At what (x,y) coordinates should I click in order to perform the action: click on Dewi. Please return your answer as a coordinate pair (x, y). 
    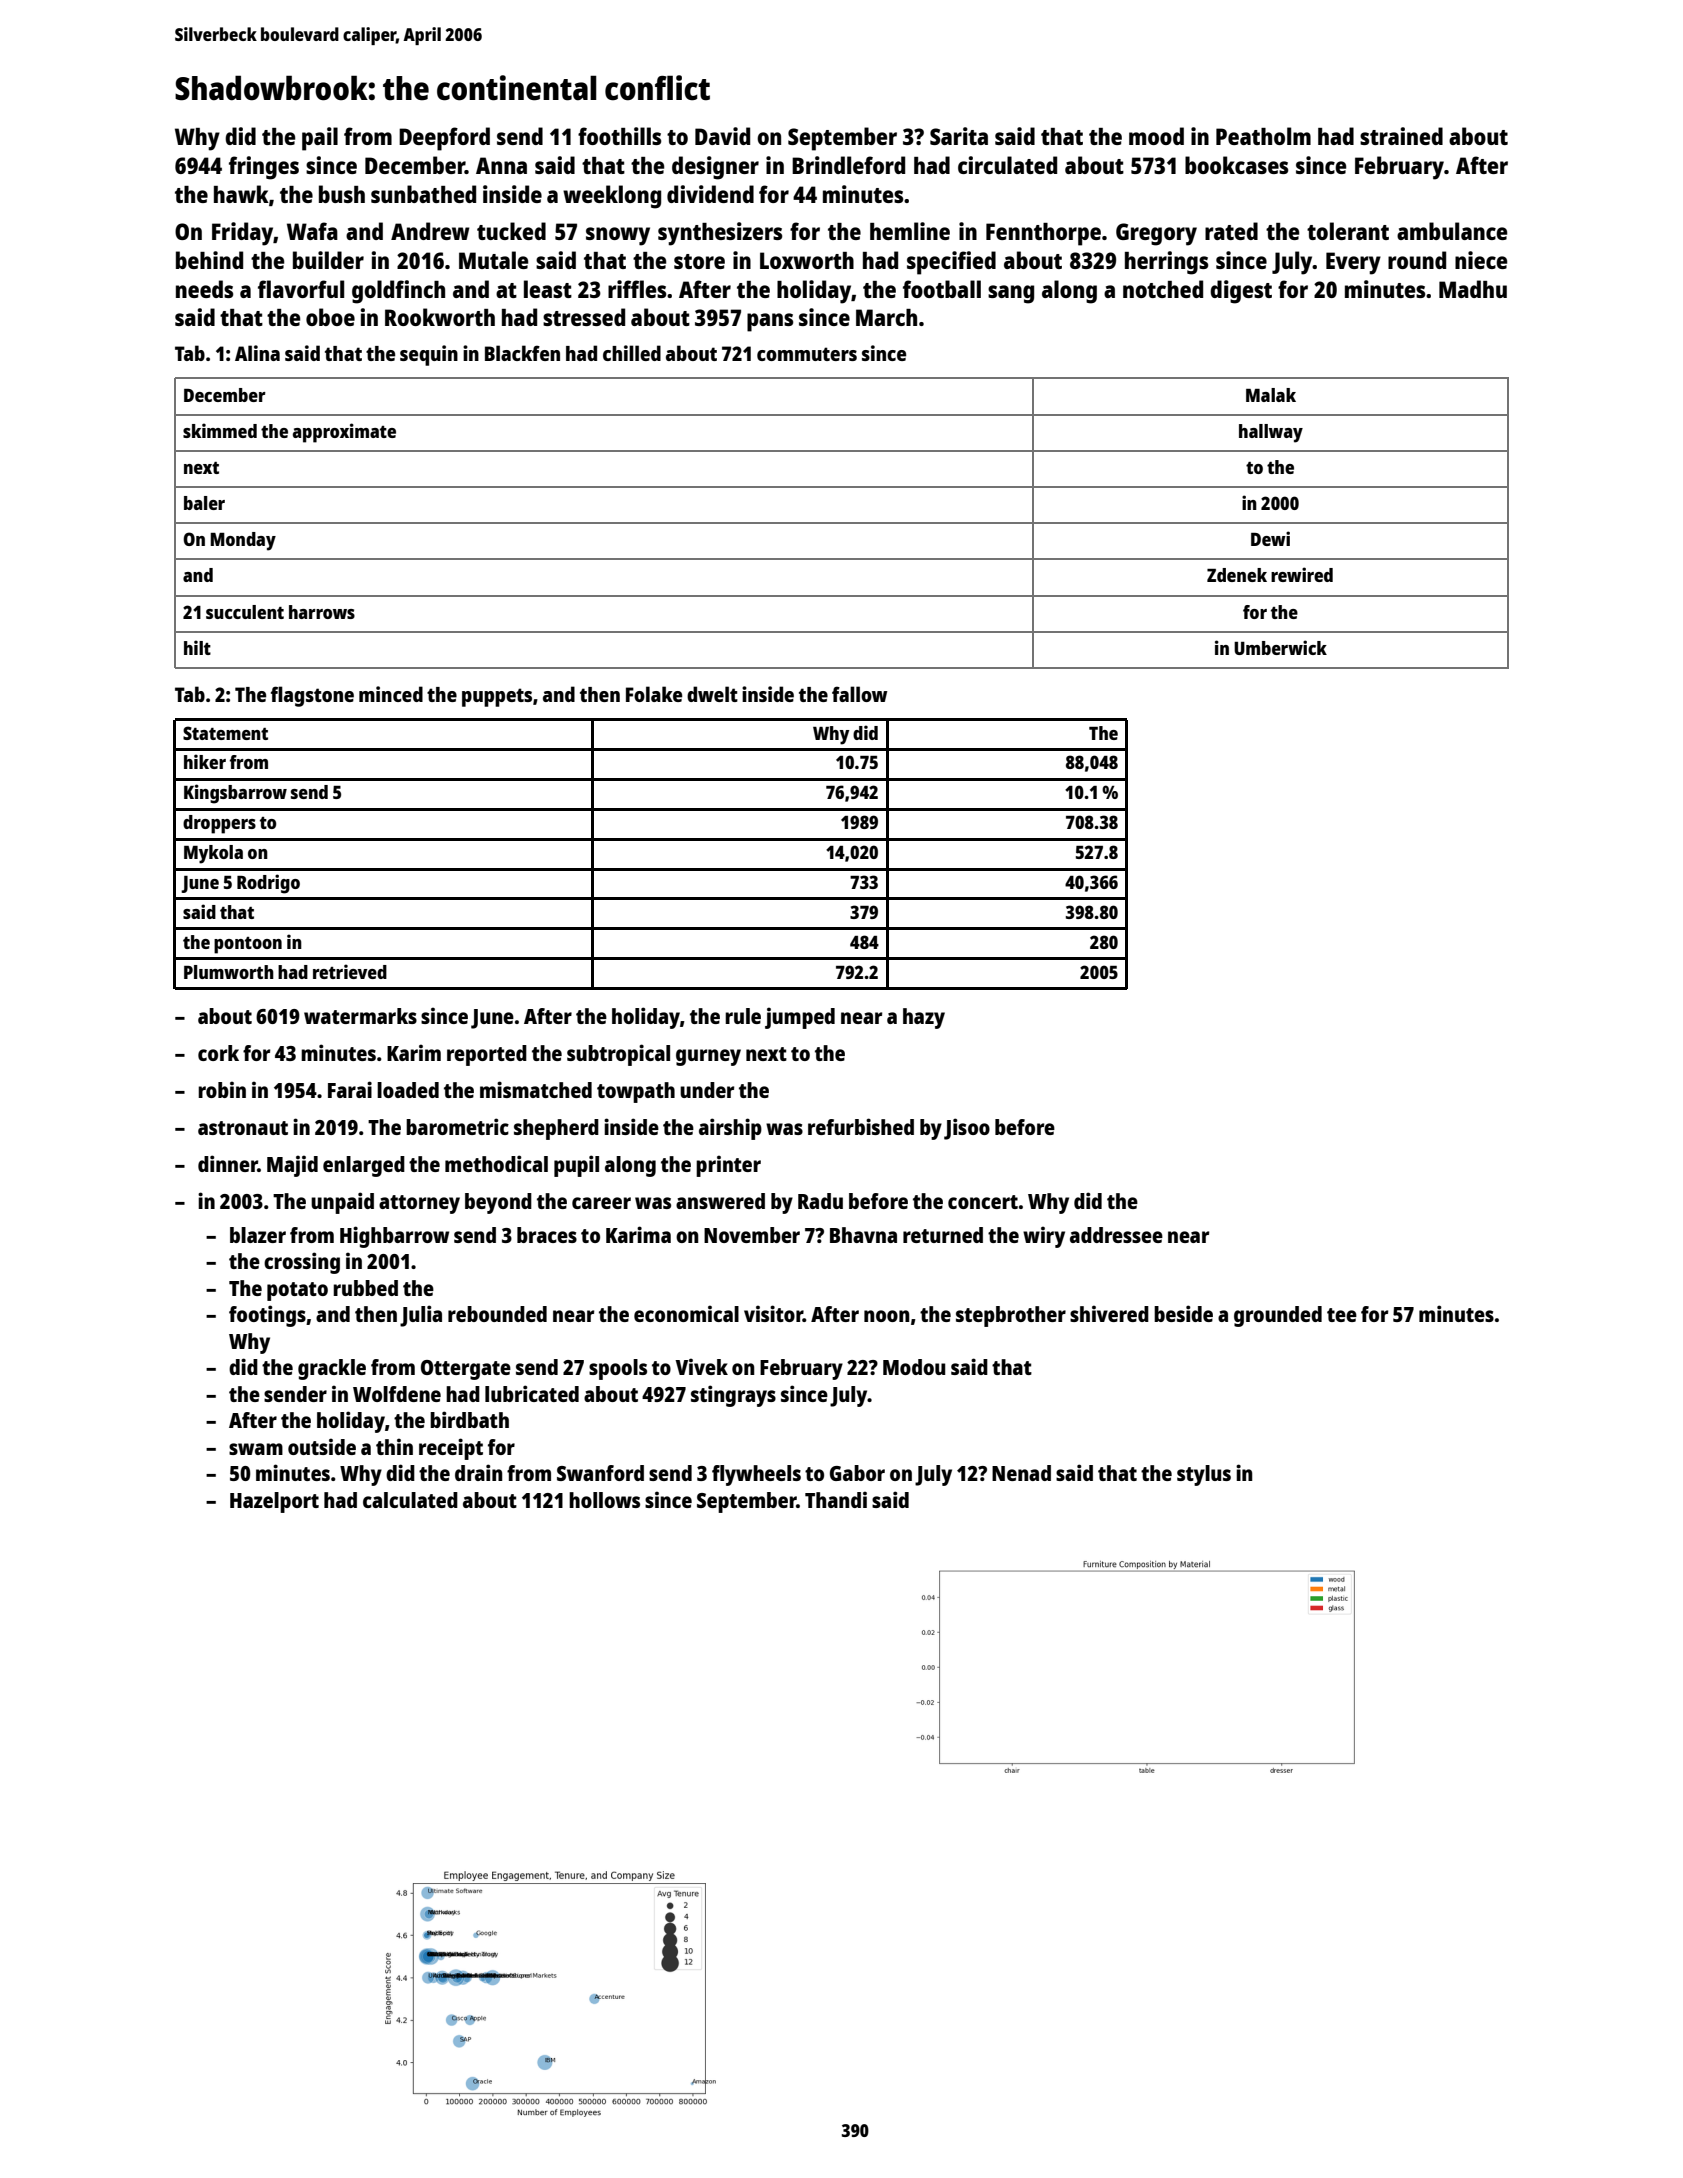
    Looking at the image, I should click on (1270, 538).
